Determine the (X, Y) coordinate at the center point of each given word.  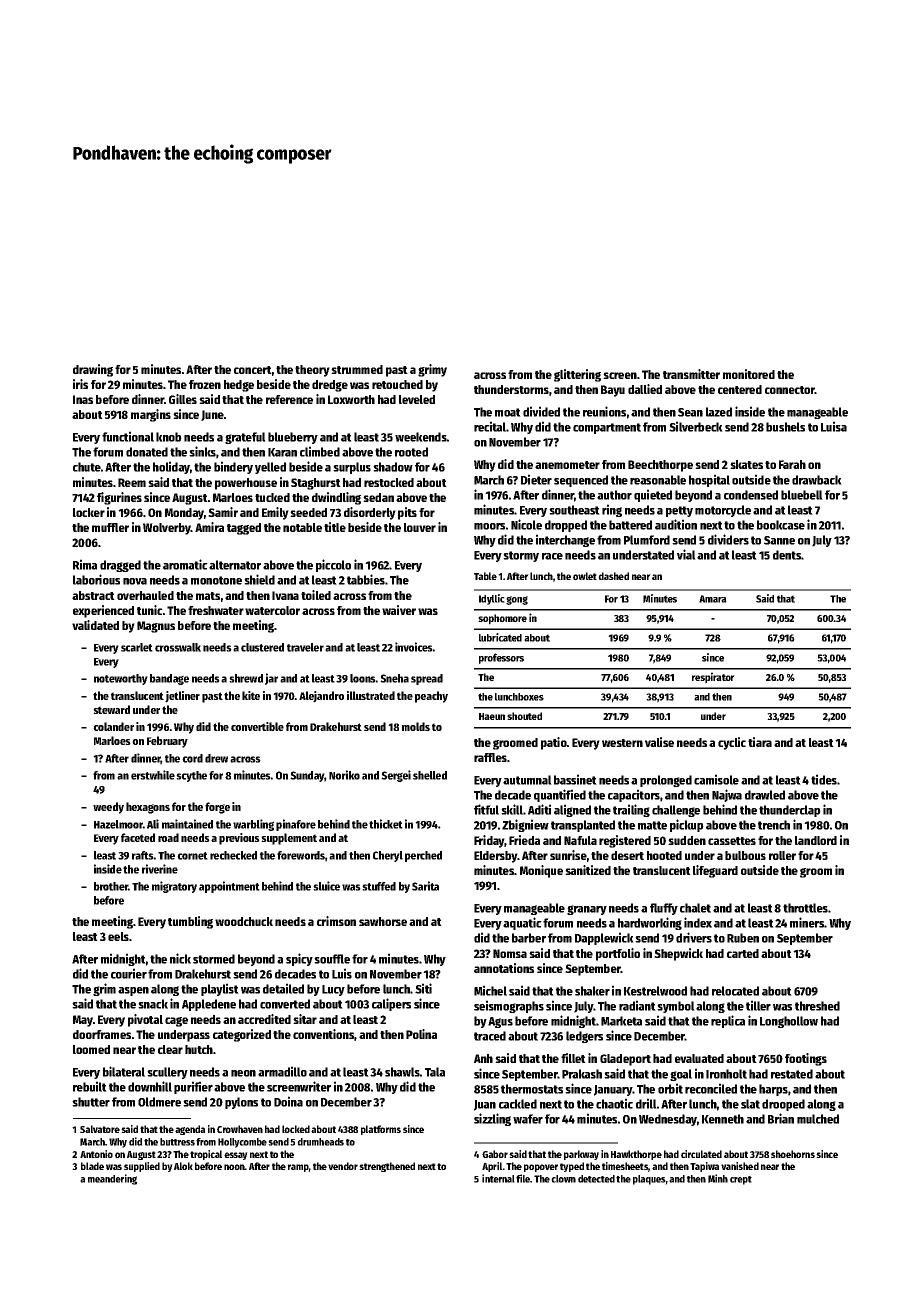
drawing (93, 370)
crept (741, 1180)
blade (92, 1166)
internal (498, 1178)
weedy (108, 808)
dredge (330, 386)
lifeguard (715, 871)
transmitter (691, 374)
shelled (430, 775)
